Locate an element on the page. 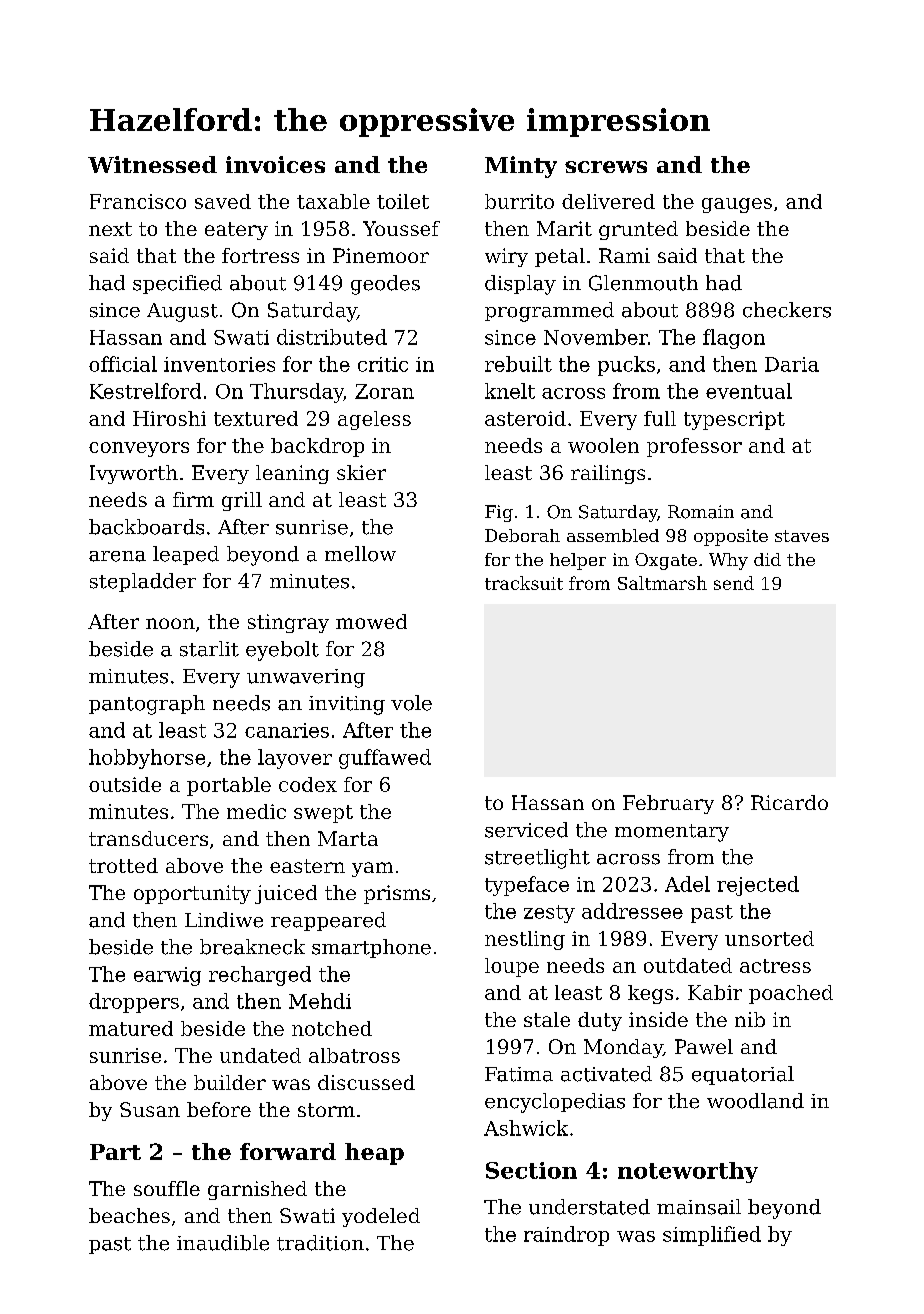 This document has width=924, height=1314. February is located at coordinates (668, 804).
